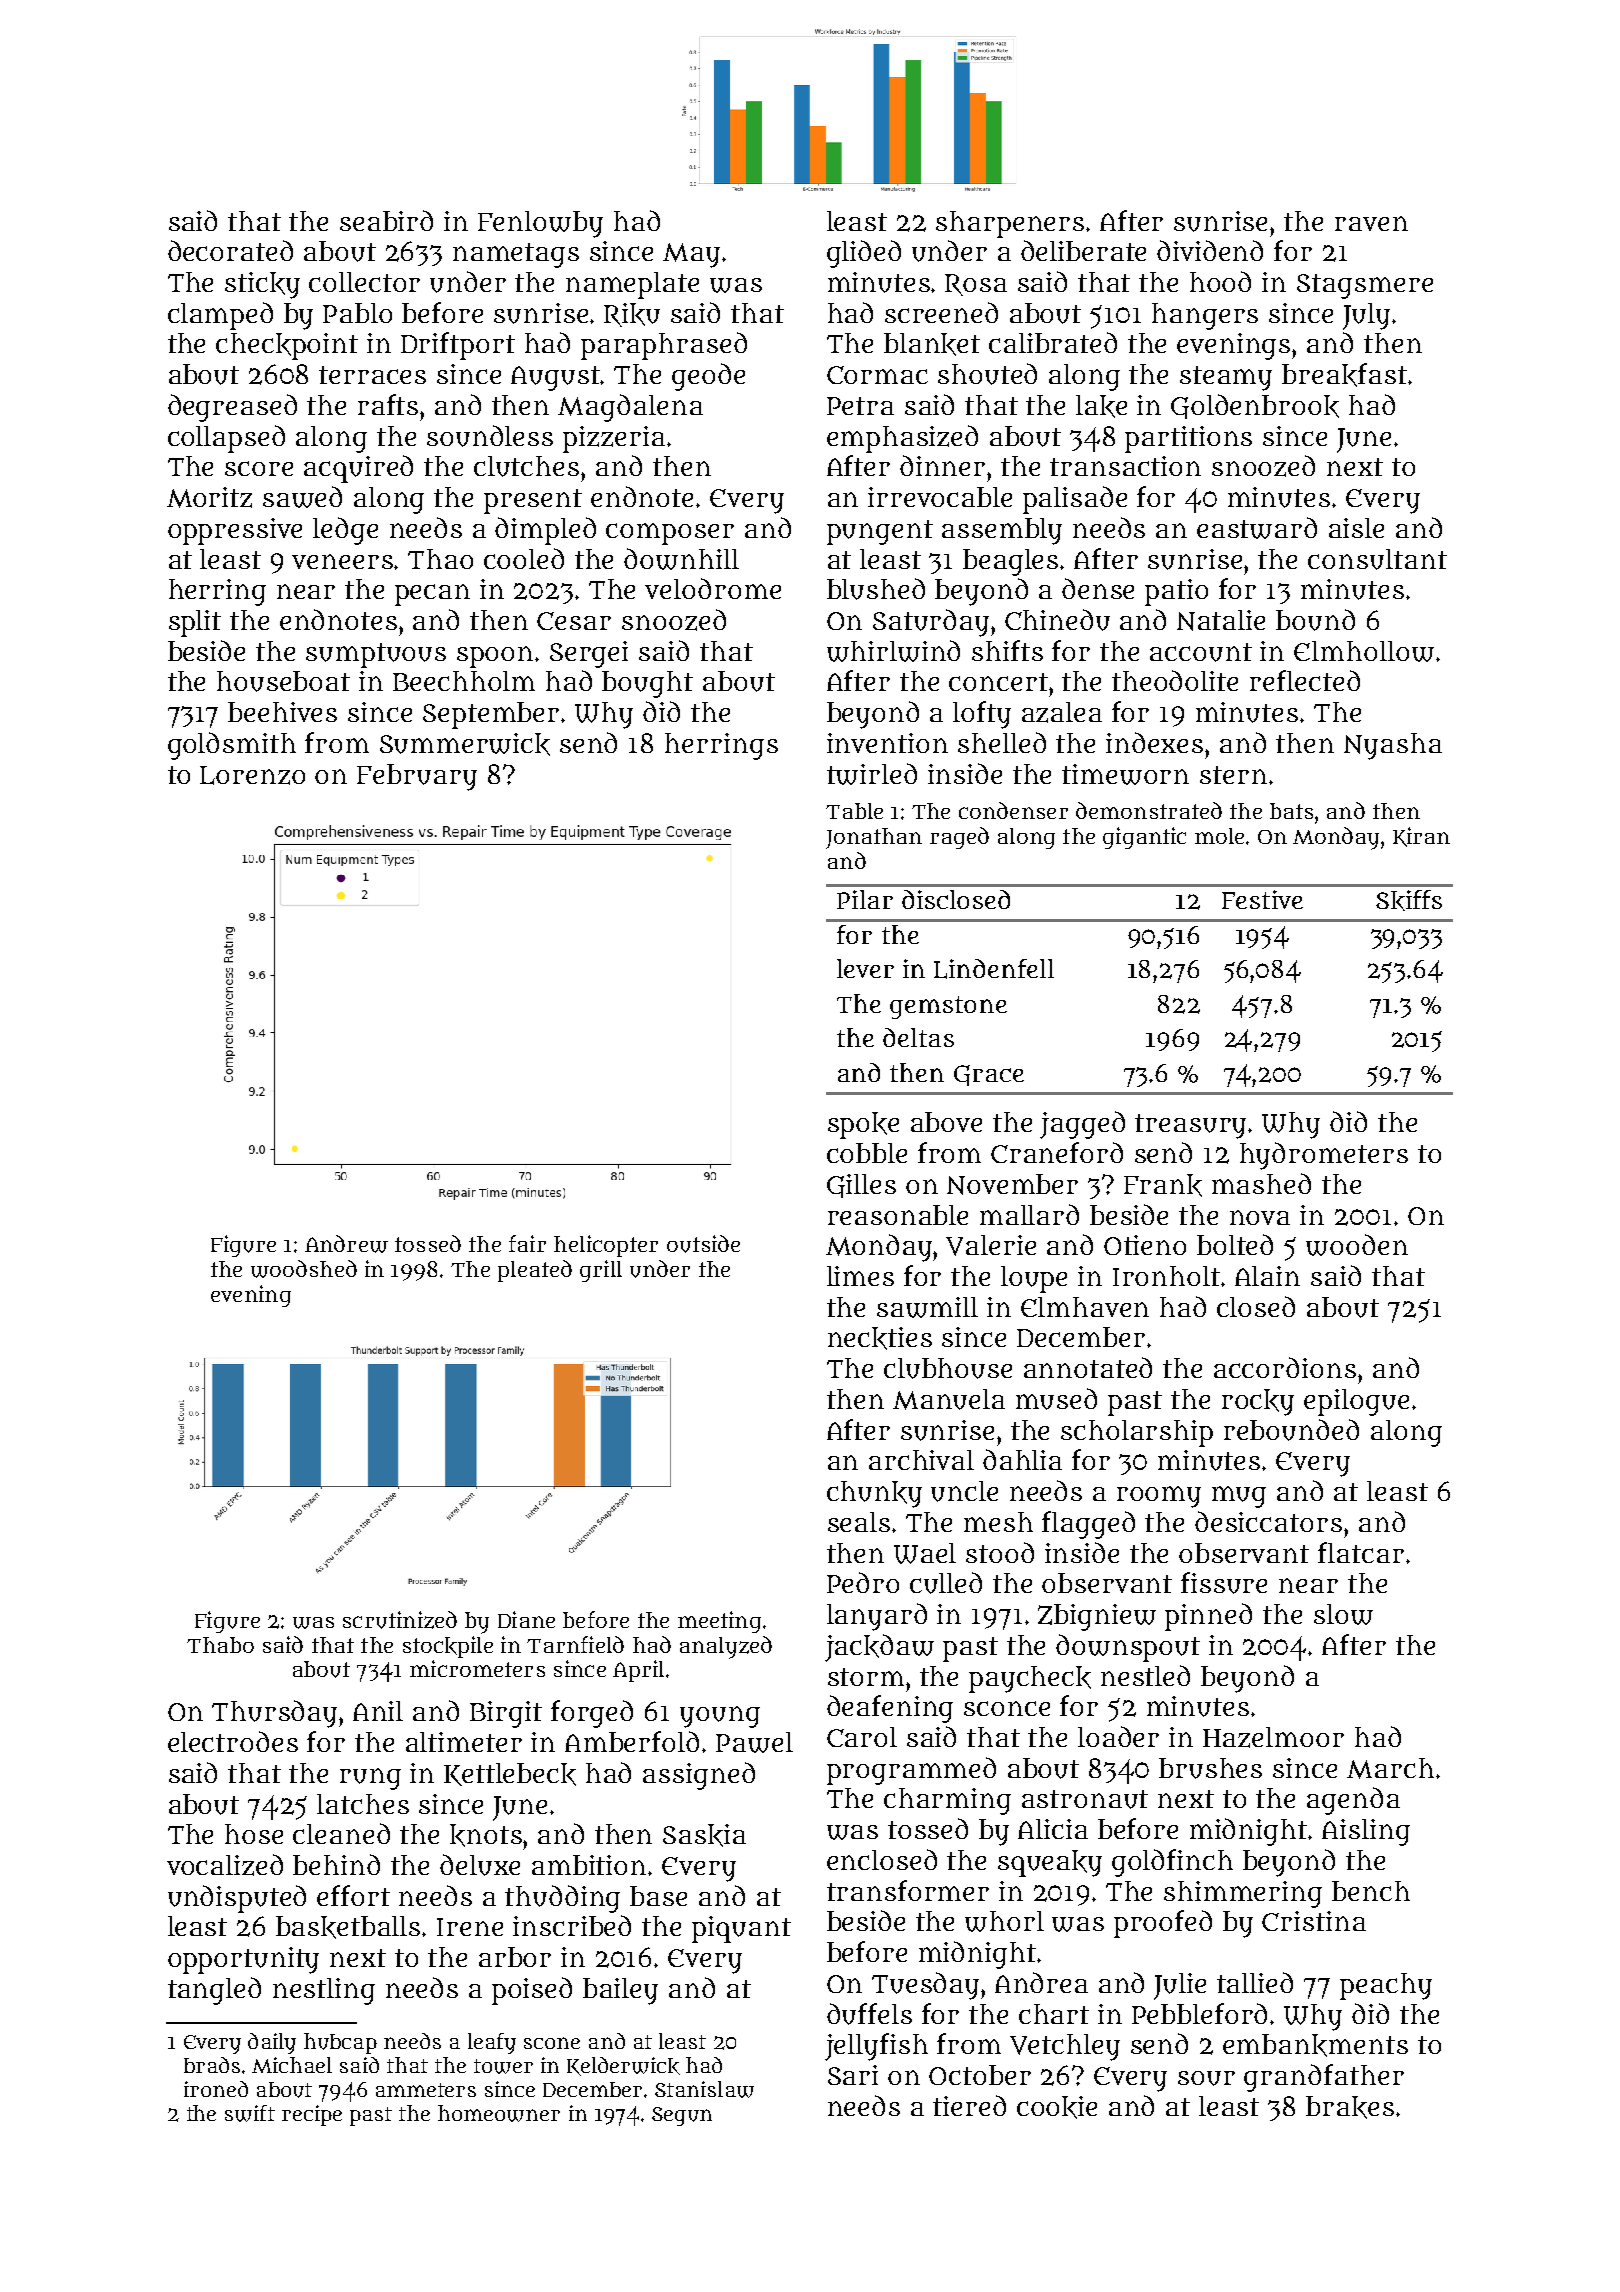 The width and height of the document is (1620, 2292). I want to click on flatcar, so click(1361, 1552).
